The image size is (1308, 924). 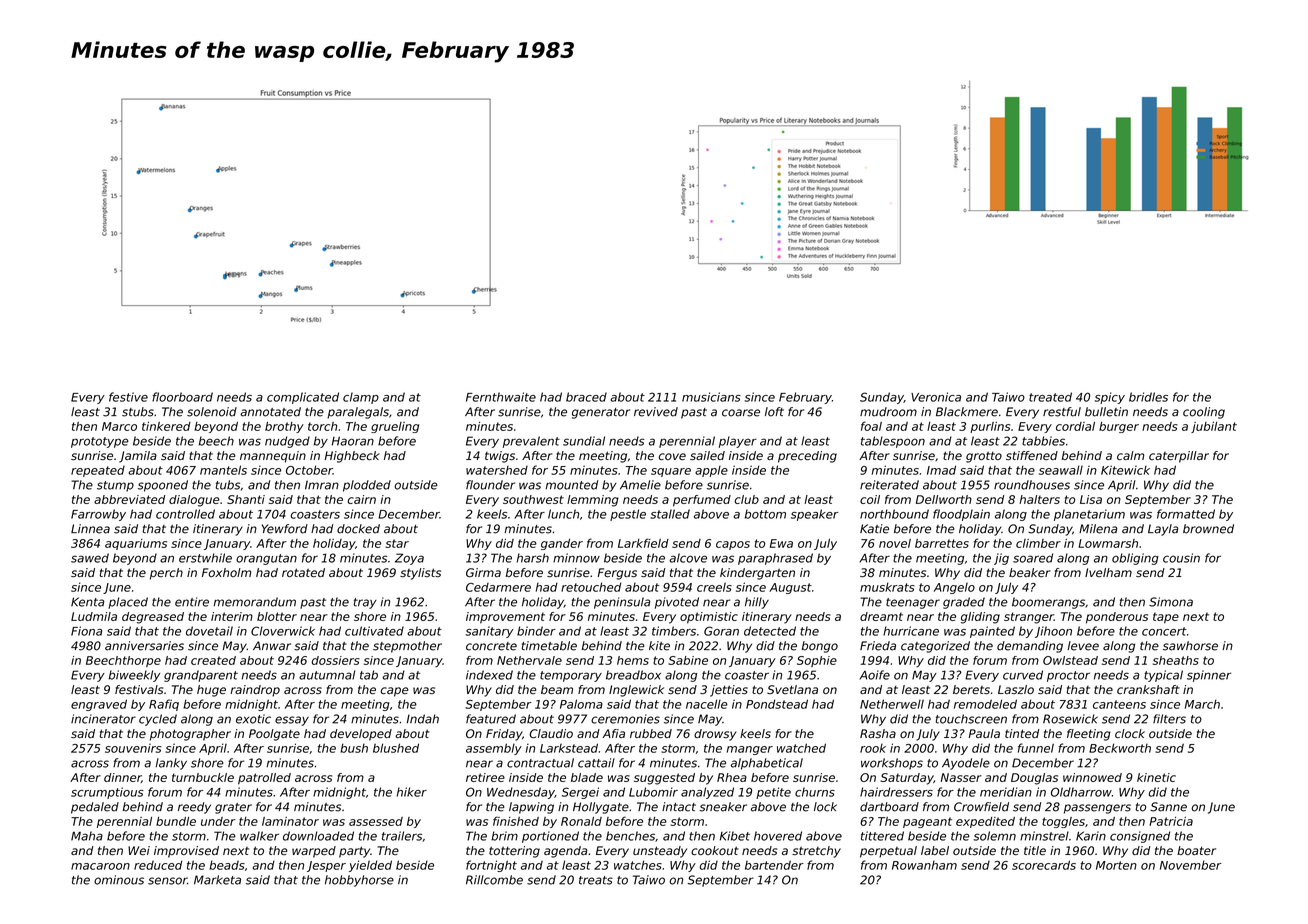 I want to click on boomerangs, so click(x=1048, y=603).
